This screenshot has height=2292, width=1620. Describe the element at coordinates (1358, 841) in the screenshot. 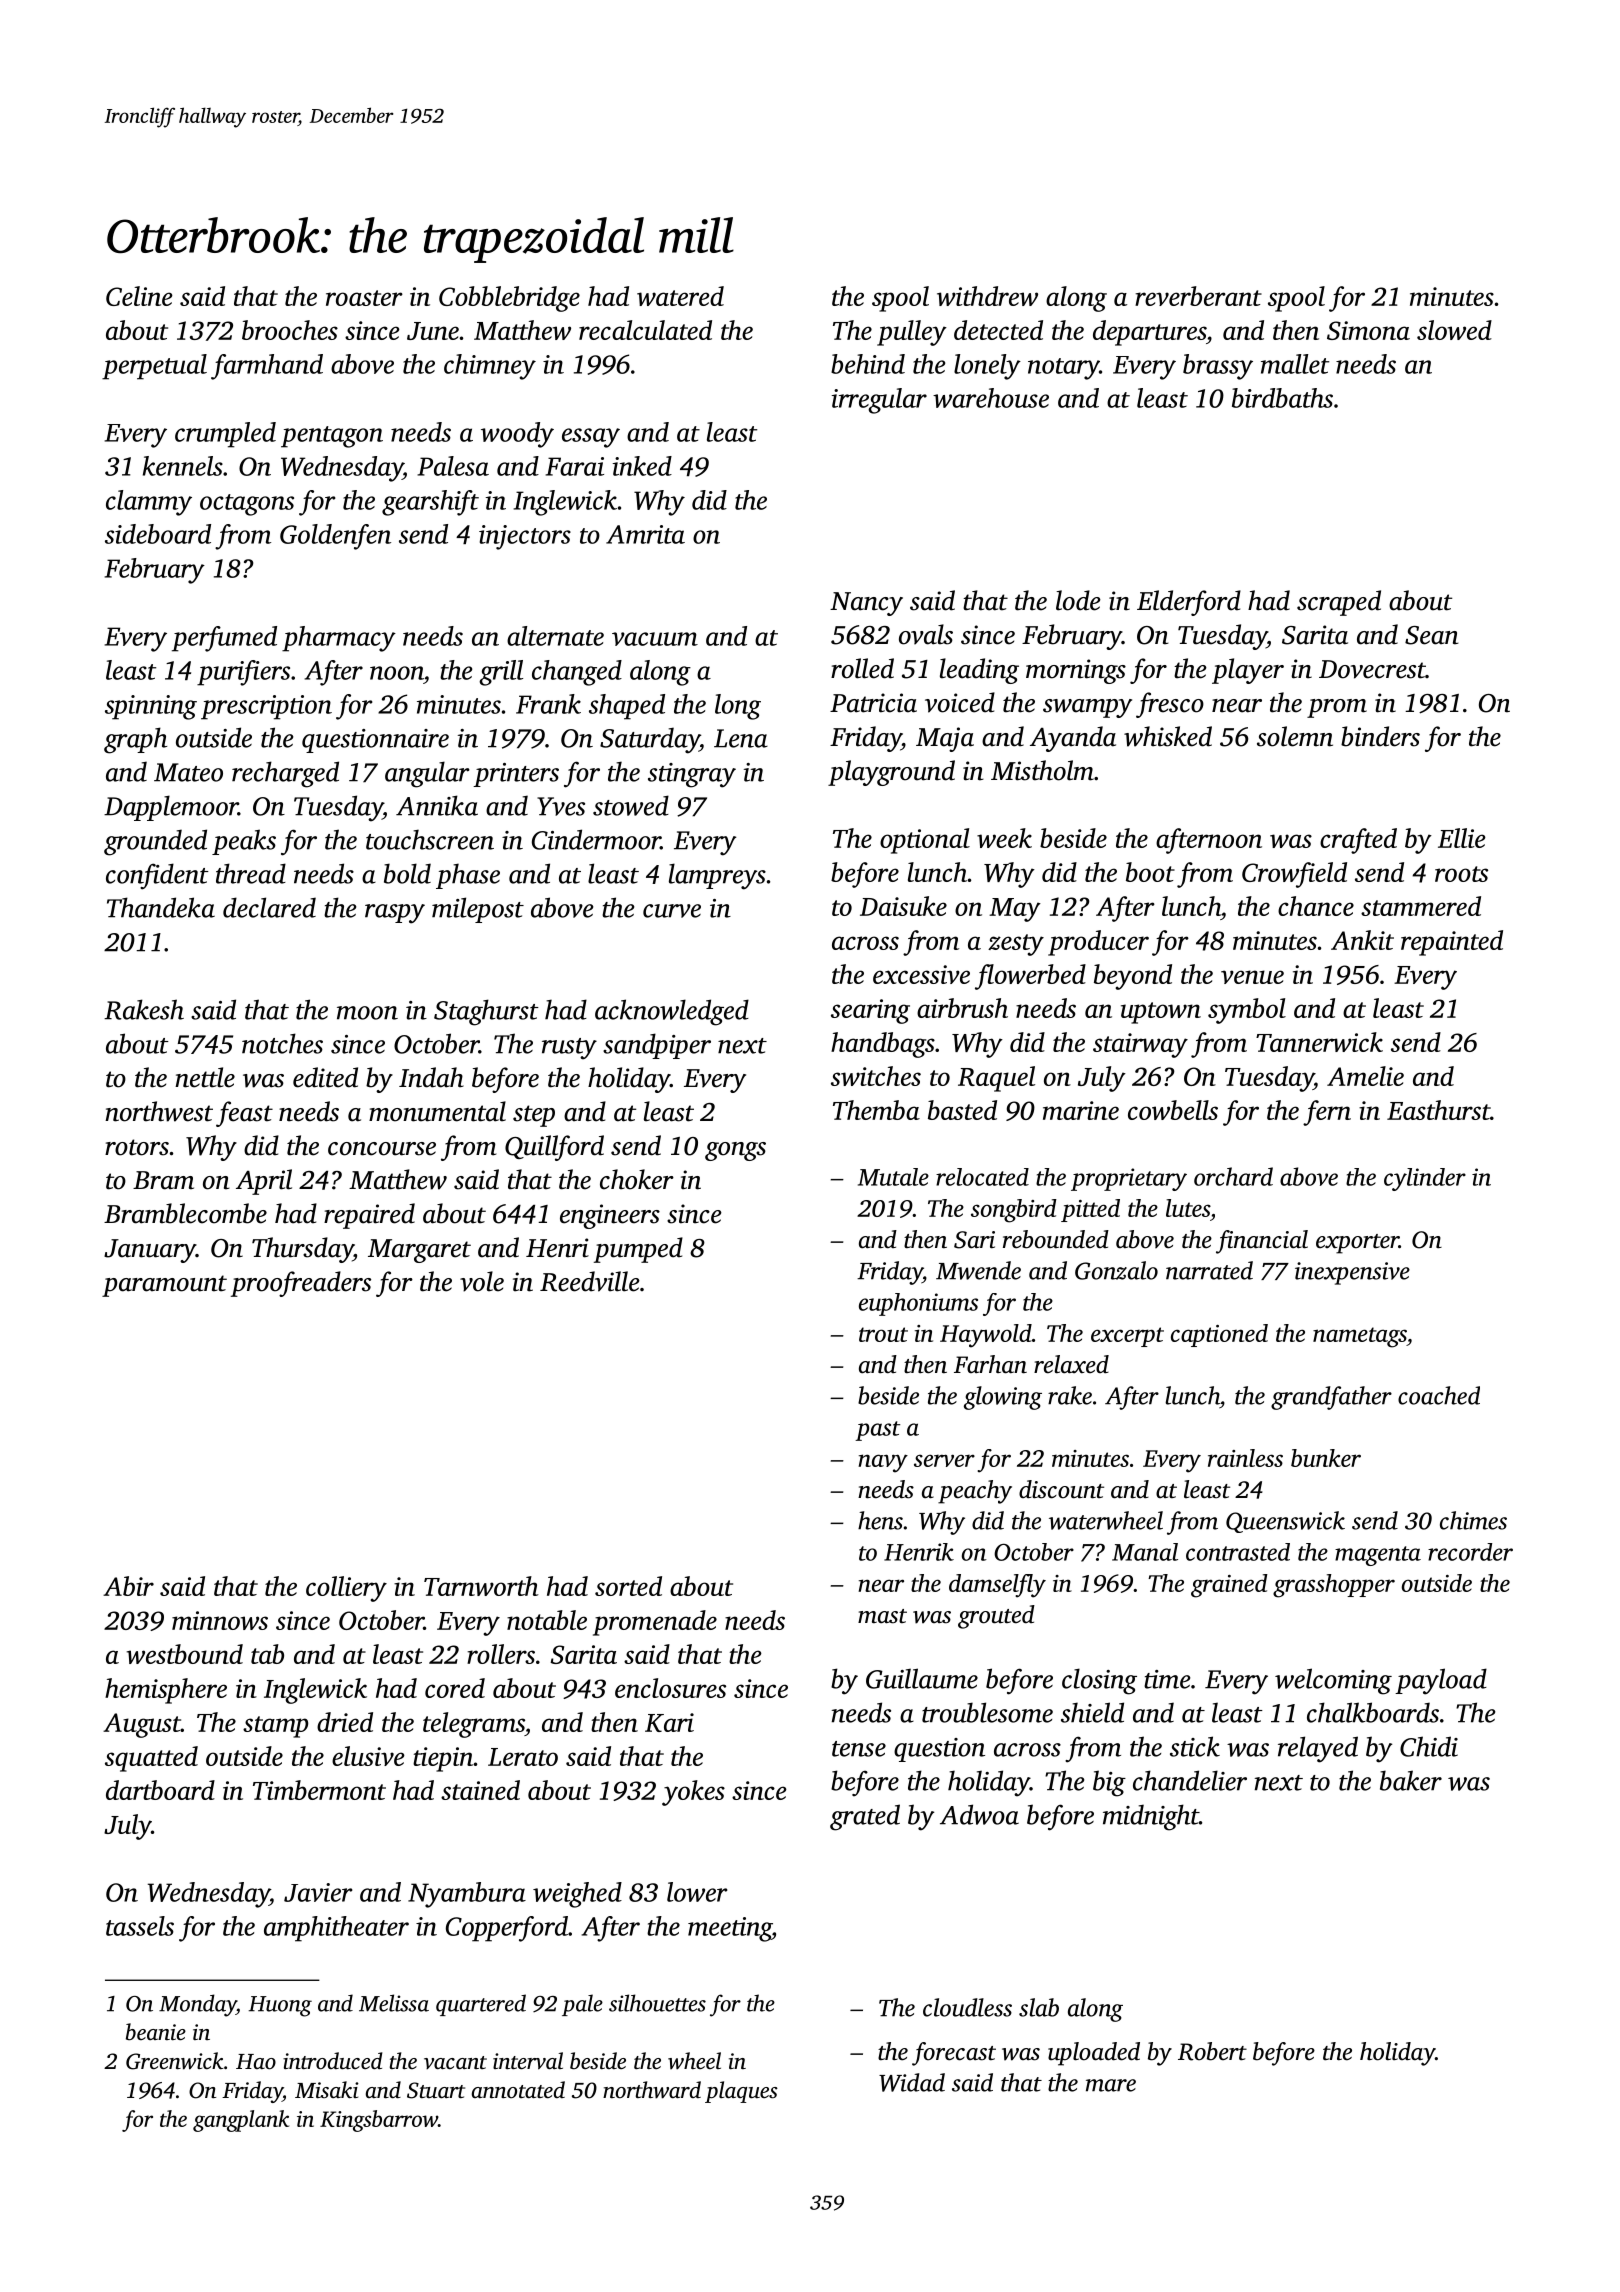

I see `crafted` at that location.
